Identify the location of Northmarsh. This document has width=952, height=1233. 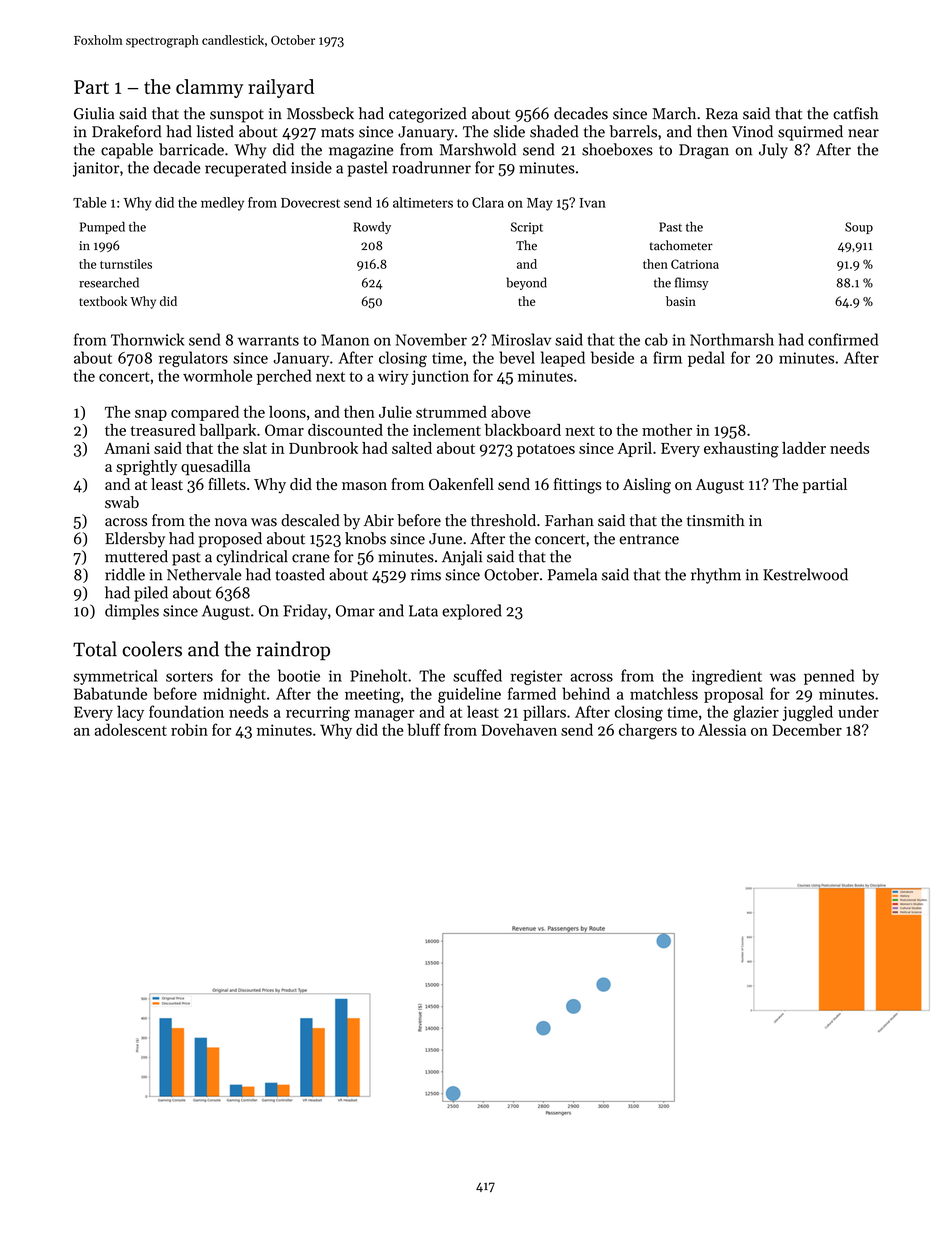
(732, 339).
